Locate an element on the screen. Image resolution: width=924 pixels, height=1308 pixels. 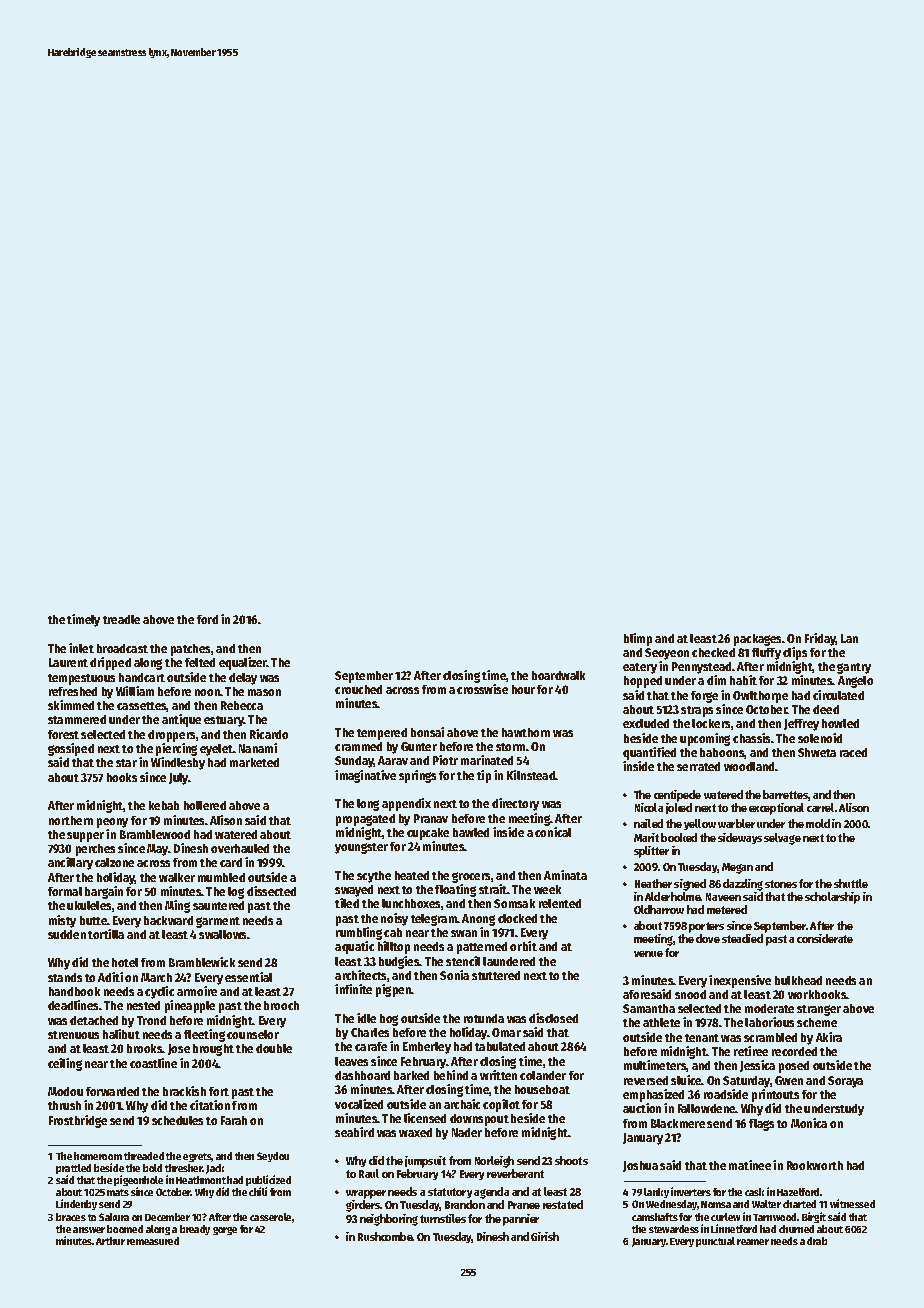
restated is located at coordinates (563, 1204).
